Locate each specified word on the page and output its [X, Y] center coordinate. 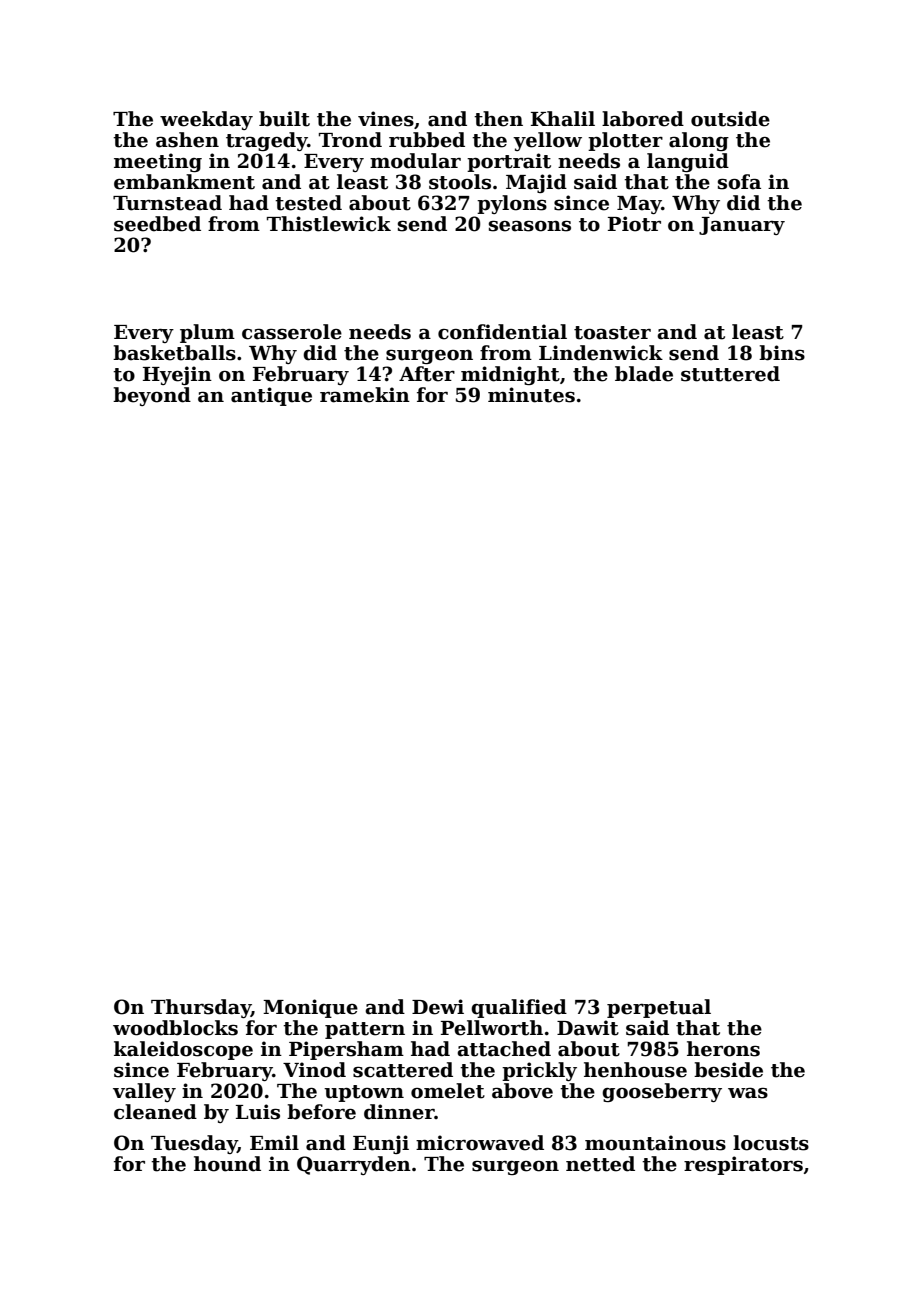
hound [227, 1164]
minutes [531, 395]
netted [600, 1164]
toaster [612, 333]
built [284, 119]
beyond [152, 396]
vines [386, 119]
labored [643, 119]
